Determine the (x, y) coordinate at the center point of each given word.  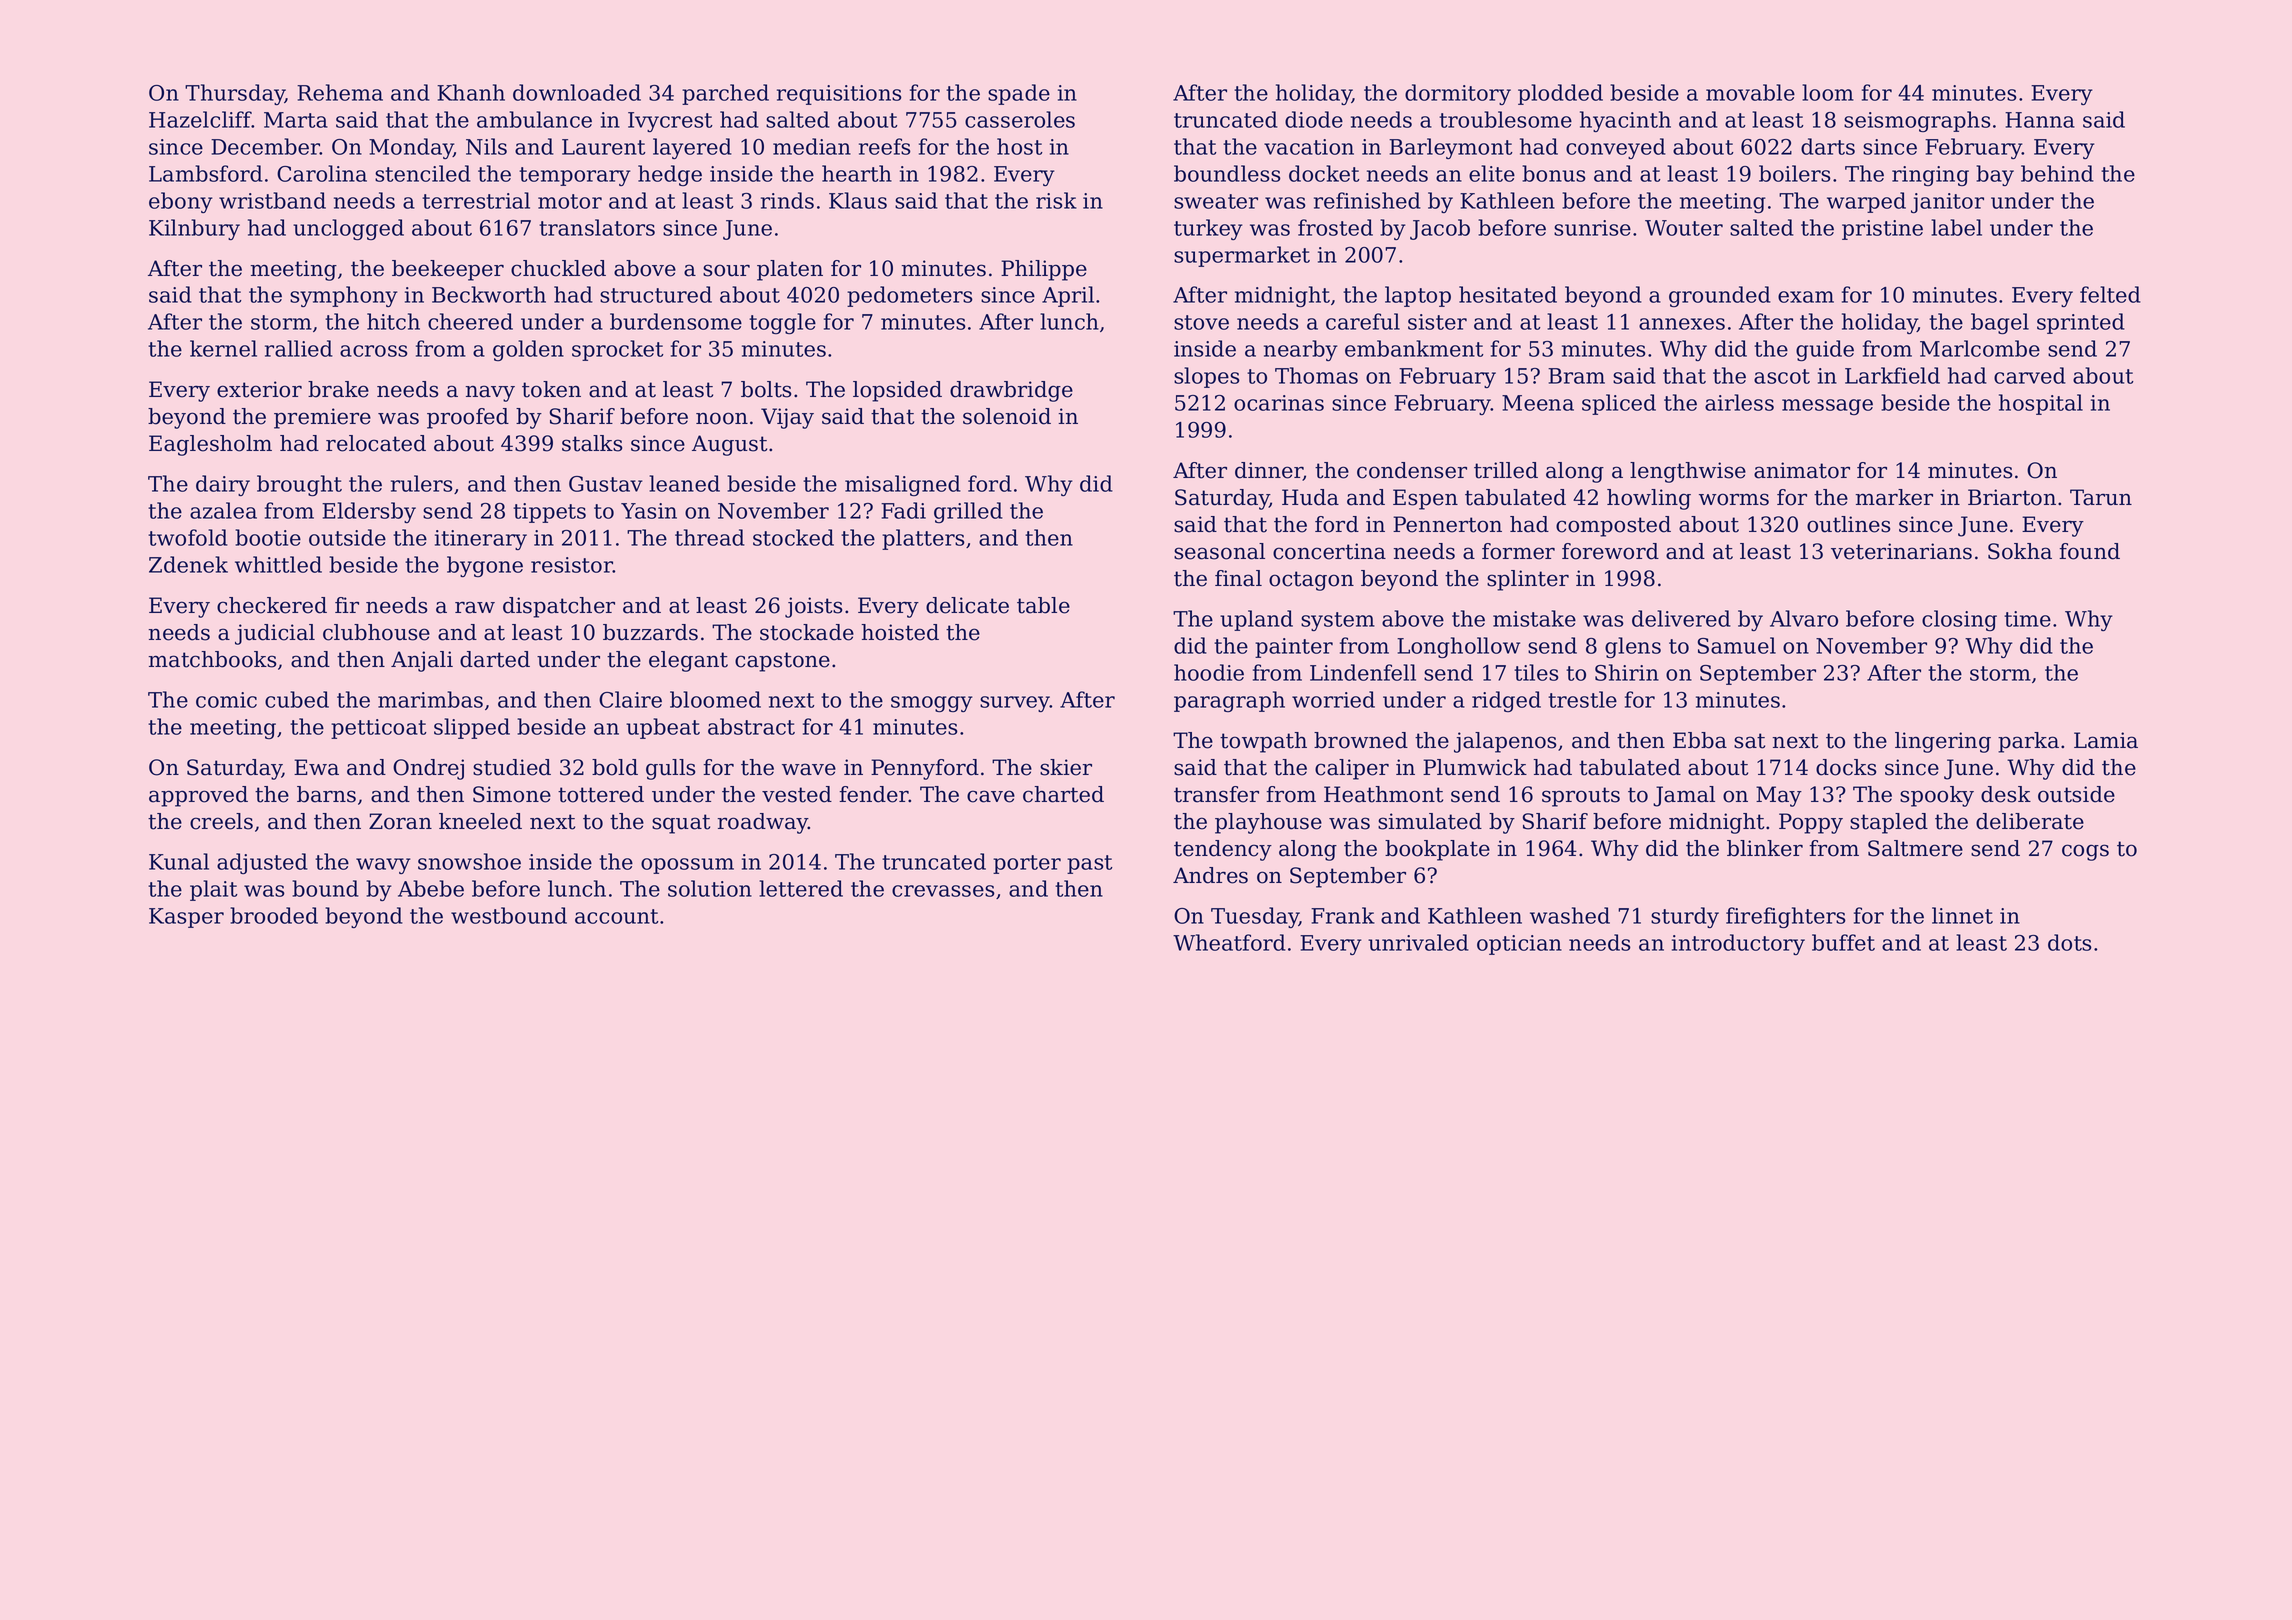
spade (1019, 94)
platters (923, 539)
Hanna (2040, 120)
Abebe (431, 888)
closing (1959, 620)
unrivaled (1418, 942)
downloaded (577, 92)
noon (722, 418)
